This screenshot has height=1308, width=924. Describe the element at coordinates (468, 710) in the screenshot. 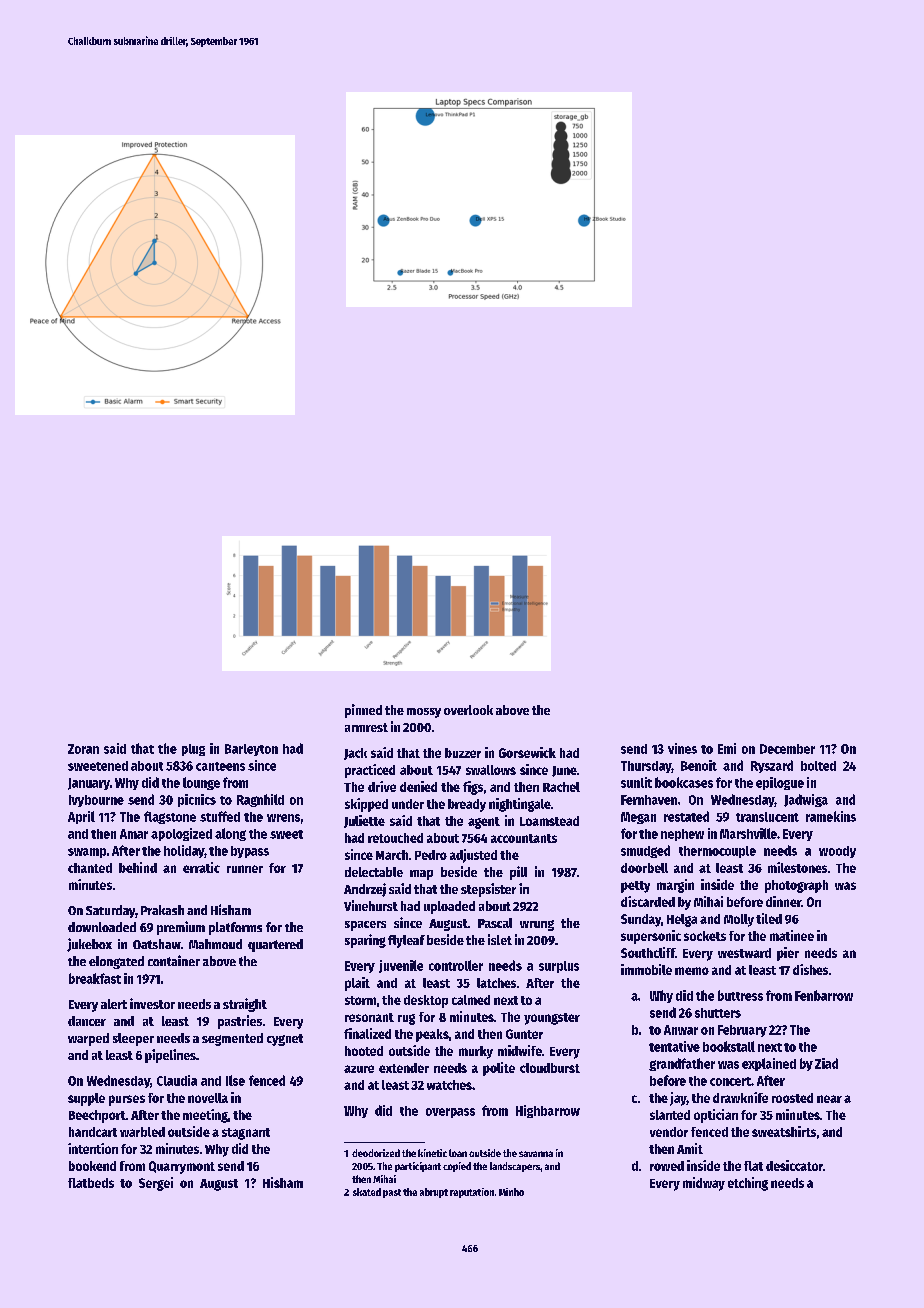

I see `overlook` at that location.
